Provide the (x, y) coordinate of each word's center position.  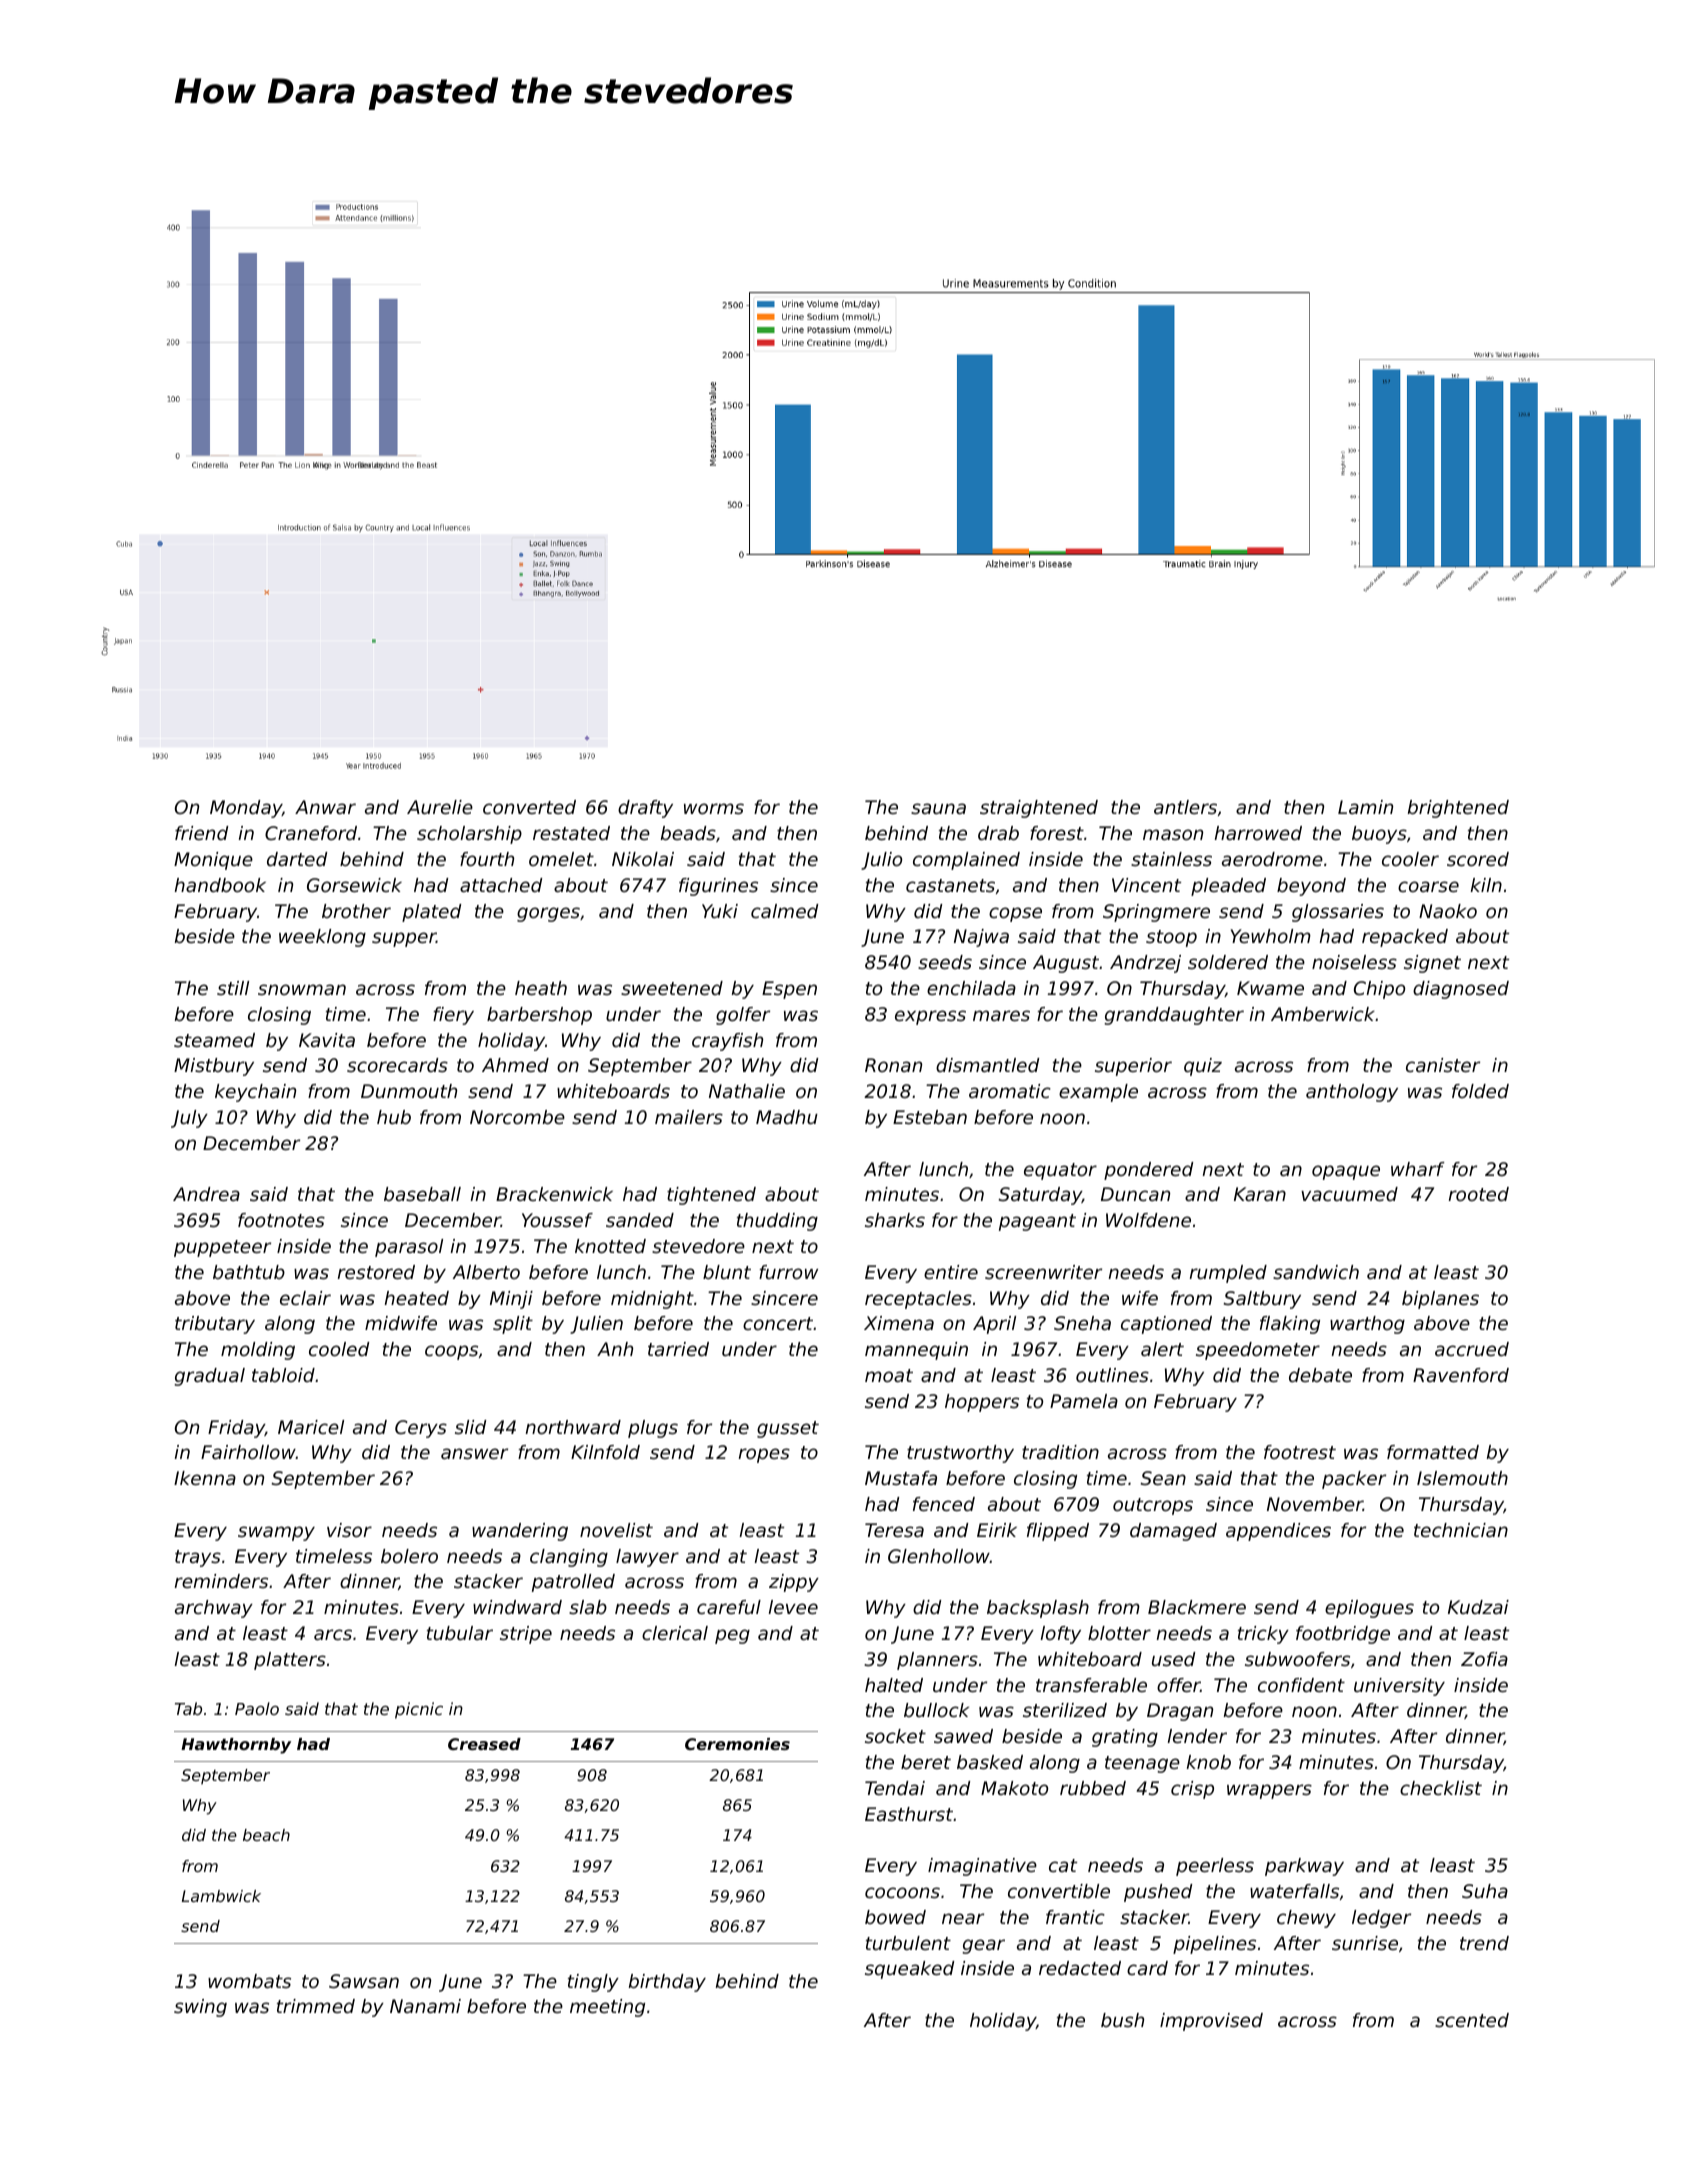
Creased (484, 1744)
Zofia (1484, 1659)
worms (714, 808)
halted (894, 1685)
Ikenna (205, 1478)
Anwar (325, 807)
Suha (1485, 1891)
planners (937, 1661)
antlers (1185, 807)
